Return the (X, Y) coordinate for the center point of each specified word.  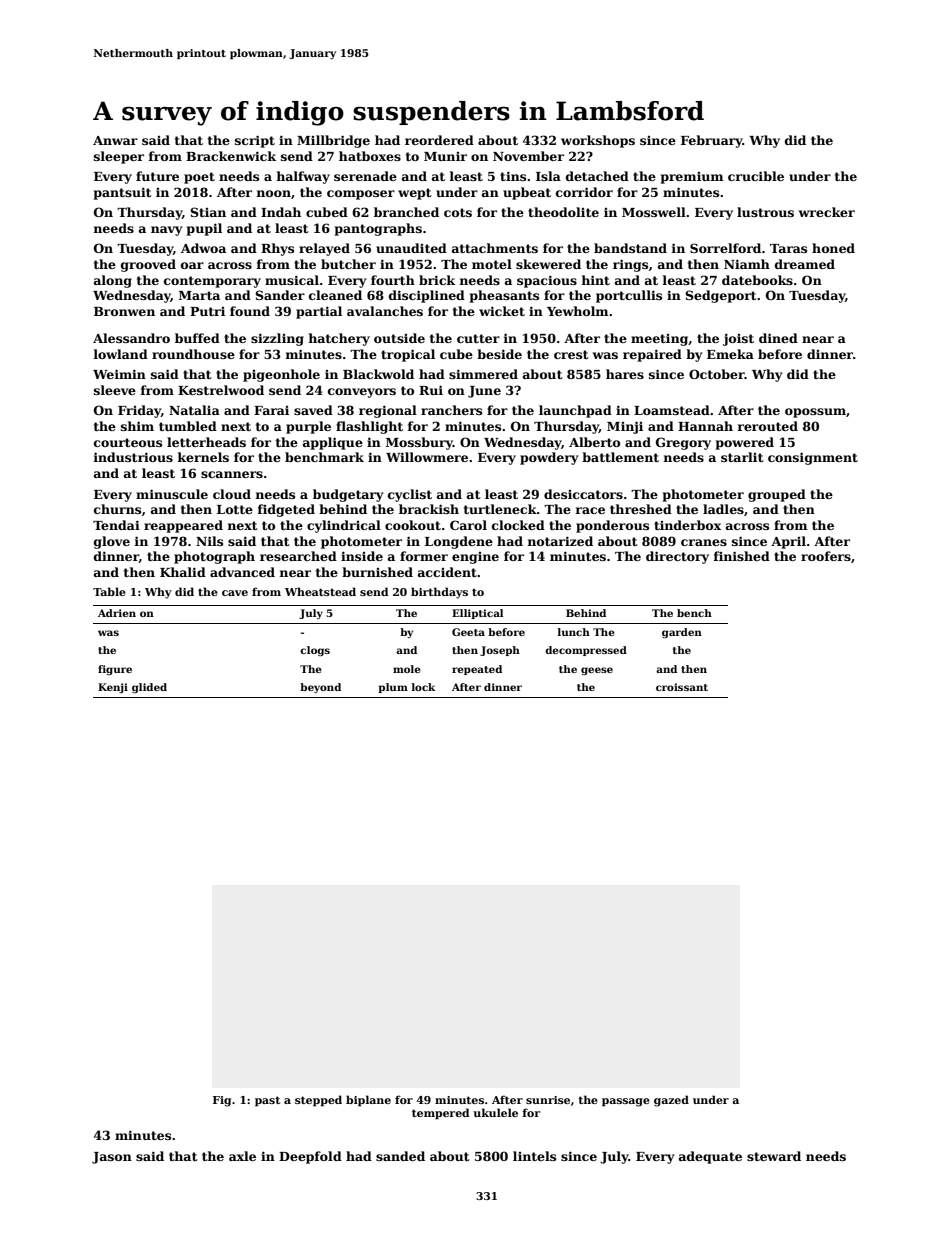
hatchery (339, 339)
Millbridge (333, 141)
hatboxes (370, 156)
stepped (318, 1100)
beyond (320, 688)
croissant (682, 687)
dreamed (805, 264)
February (712, 141)
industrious (133, 457)
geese (597, 671)
